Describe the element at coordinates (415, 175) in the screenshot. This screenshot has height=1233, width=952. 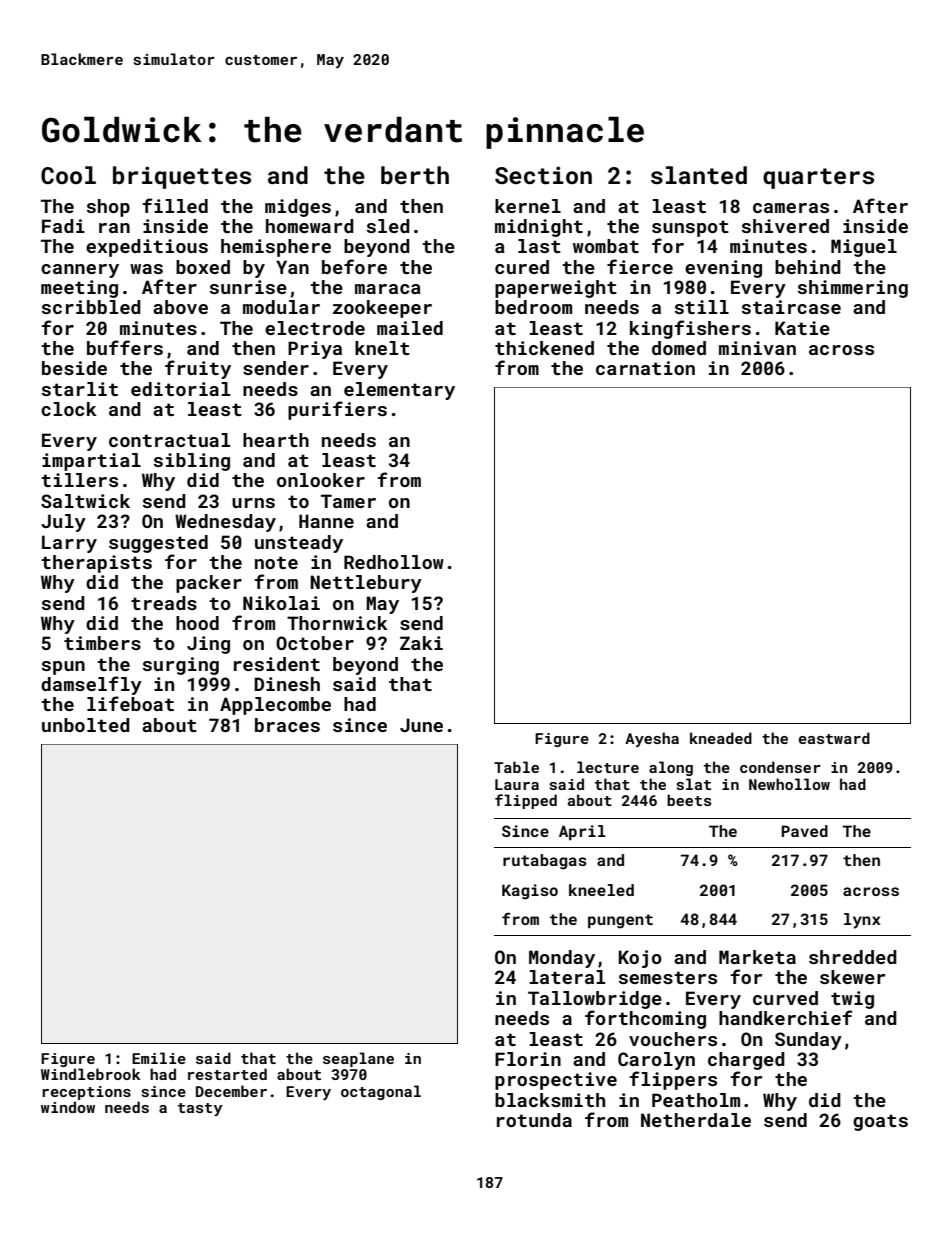
I see `berth` at that location.
